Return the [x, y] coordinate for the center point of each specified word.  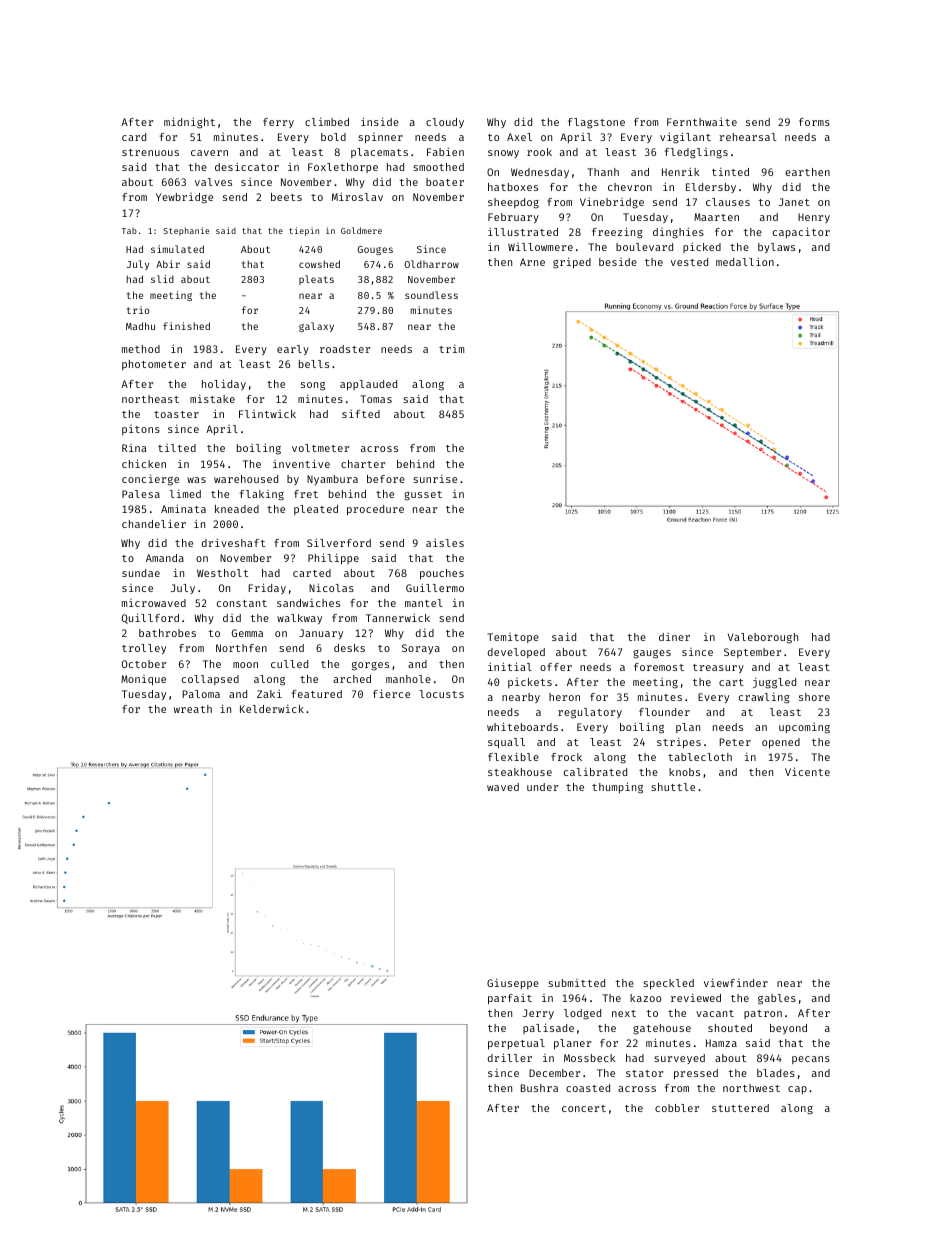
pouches [442, 574]
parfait [510, 999]
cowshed [319, 264]
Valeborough [763, 638]
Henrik [681, 171]
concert [584, 1108]
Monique [143, 680]
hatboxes [513, 187]
